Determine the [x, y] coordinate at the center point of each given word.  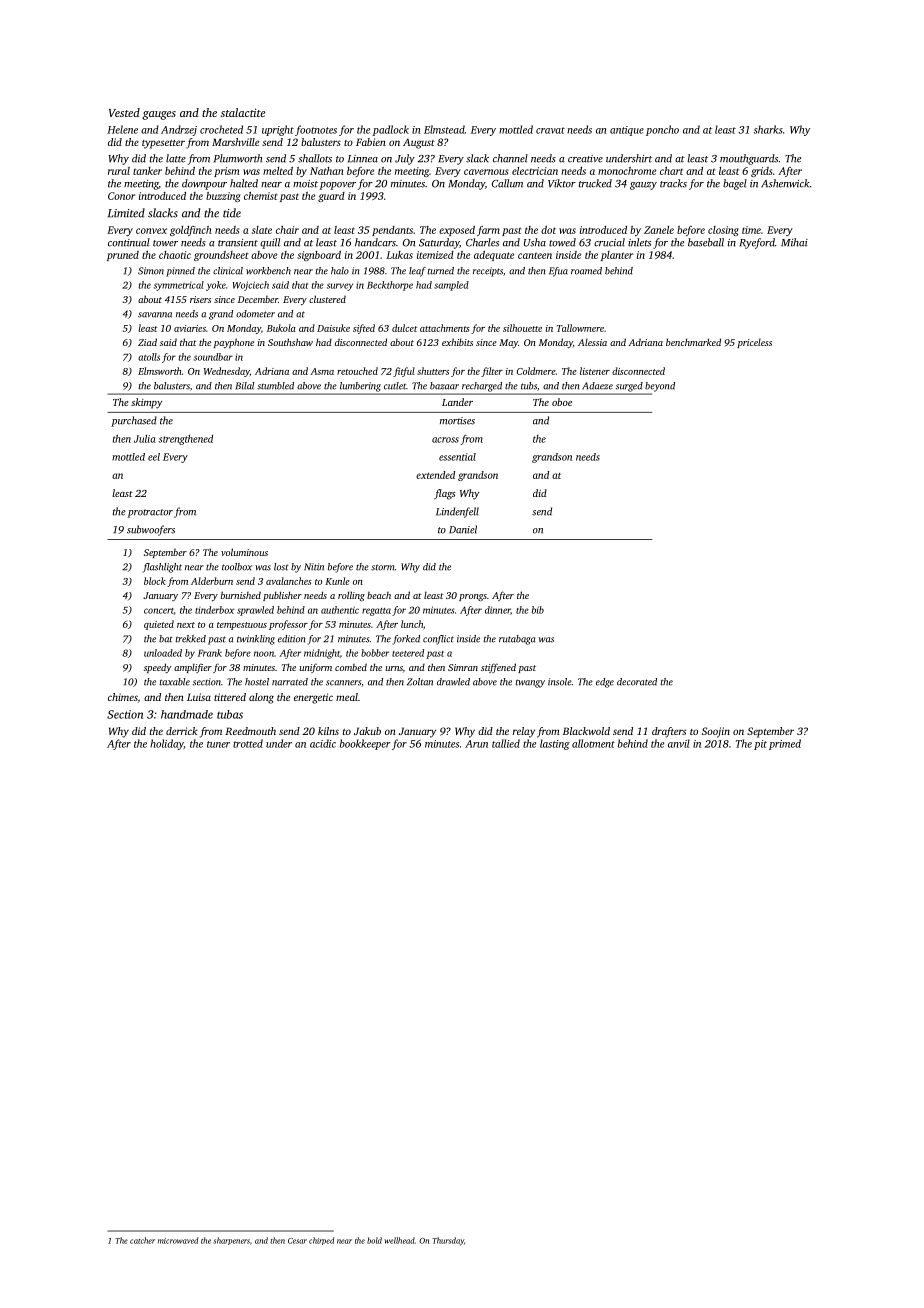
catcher [142, 1240]
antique [627, 131]
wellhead [399, 1240]
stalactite [243, 112]
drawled [453, 682]
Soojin [716, 732]
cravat [550, 130]
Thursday [448, 1241]
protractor [150, 513]
